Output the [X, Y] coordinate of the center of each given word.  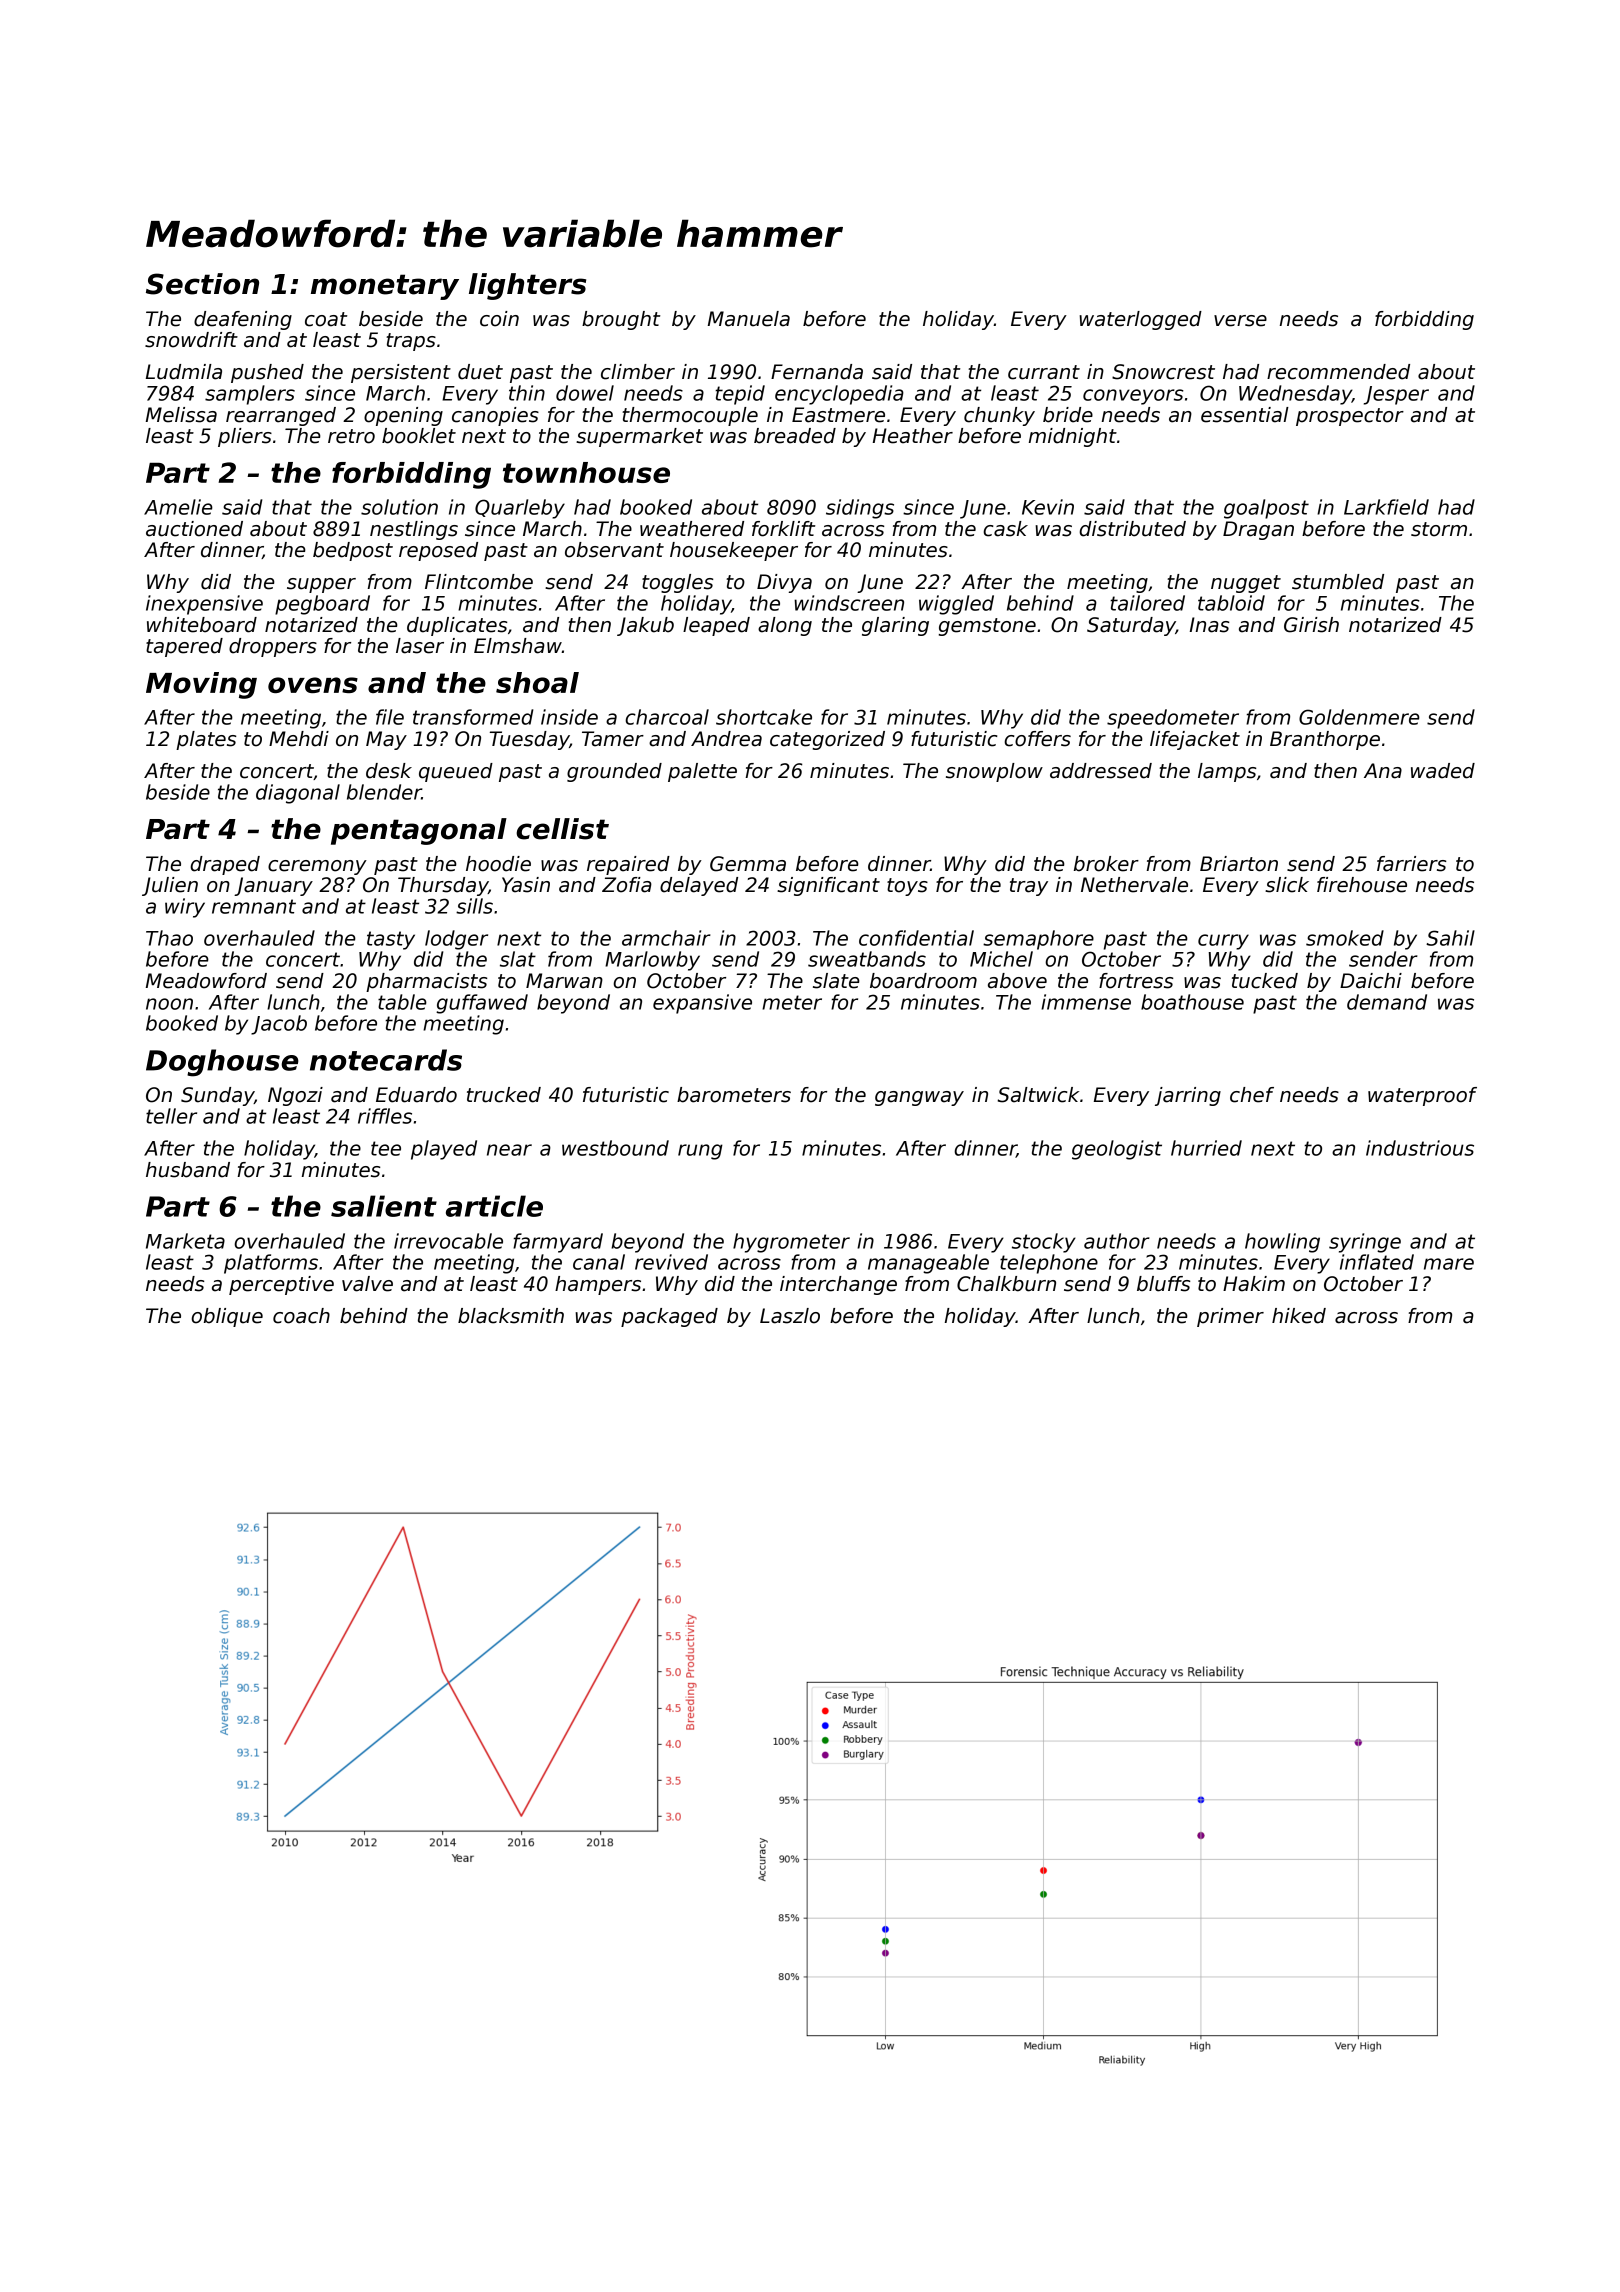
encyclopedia [839, 395]
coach [301, 1316]
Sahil [1450, 938]
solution [399, 507]
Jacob [279, 1025]
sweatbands [867, 959]
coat [326, 319]
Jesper [1396, 395]
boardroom [923, 981]
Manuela [749, 319]
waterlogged [1140, 320]
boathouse [1192, 1002]
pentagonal [419, 831]
